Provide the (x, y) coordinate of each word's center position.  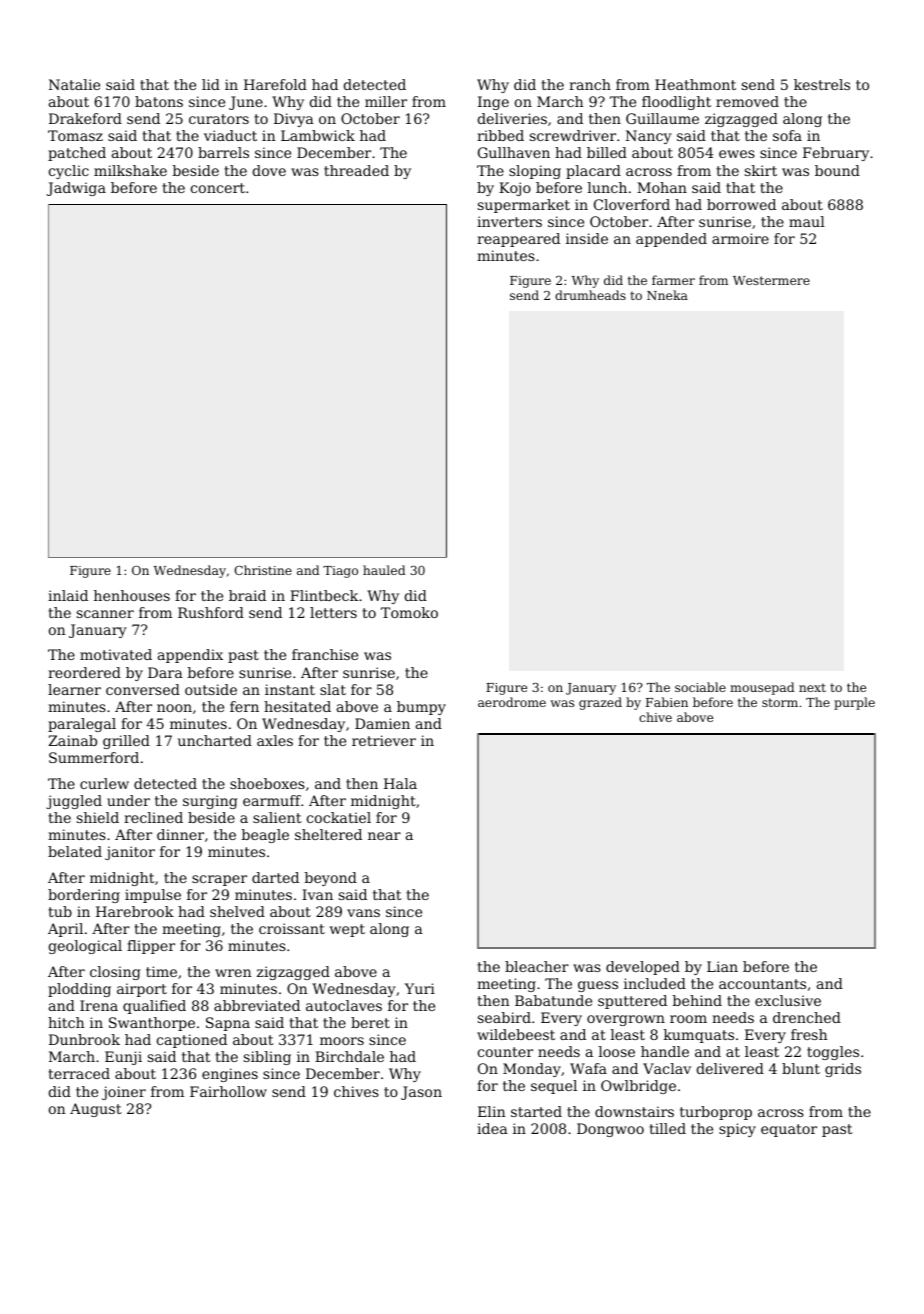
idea (492, 1128)
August (96, 1110)
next (812, 687)
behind (697, 1000)
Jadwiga (76, 189)
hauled (384, 570)
